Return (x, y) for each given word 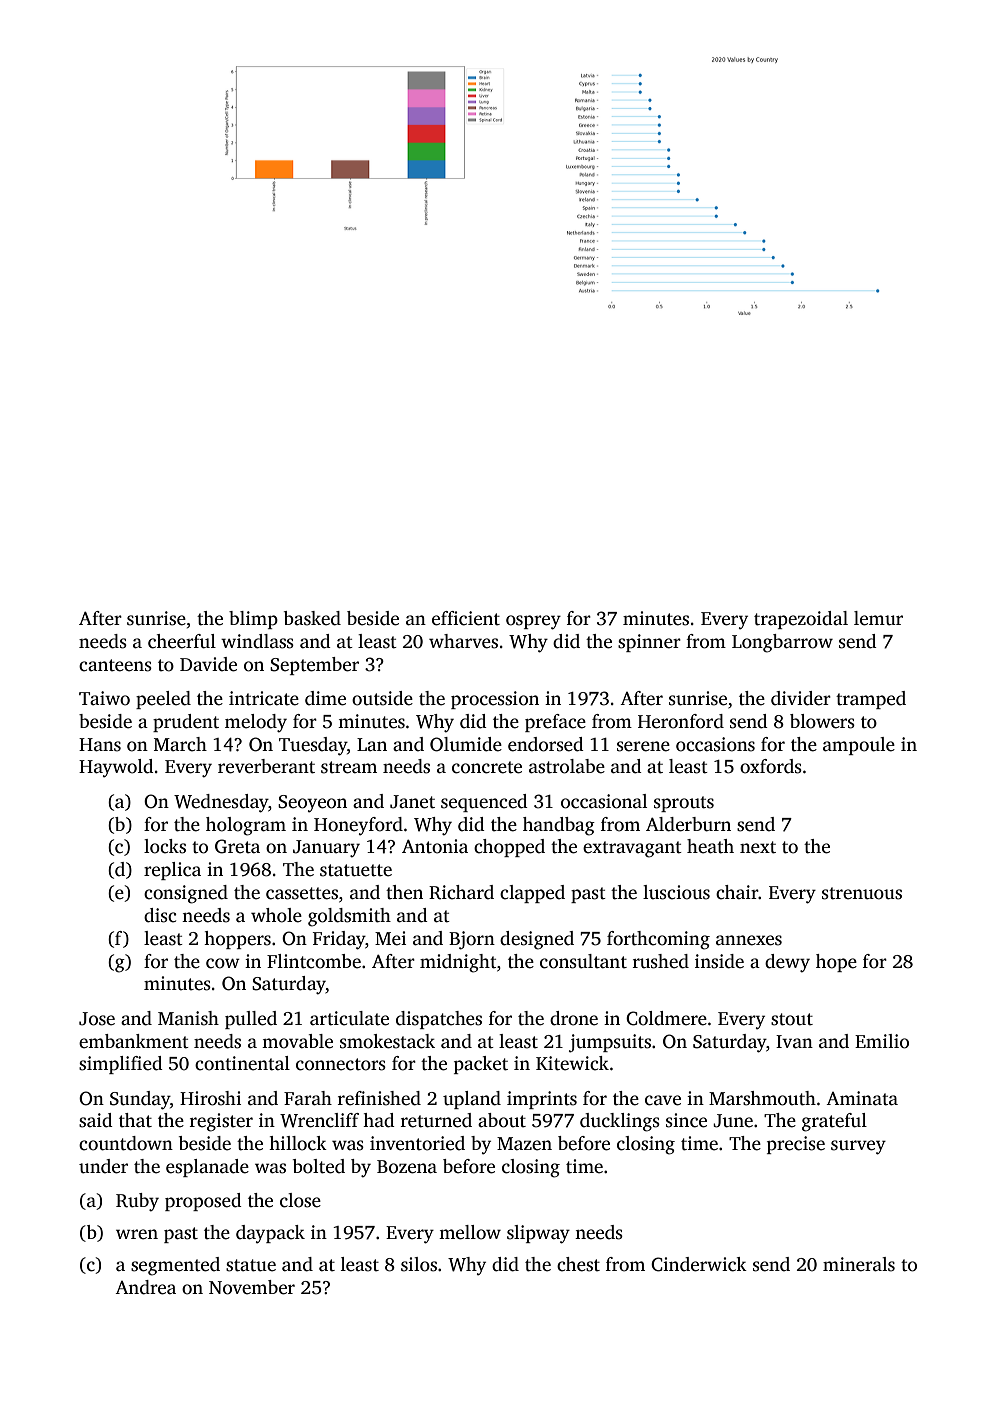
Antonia (435, 846)
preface (555, 723)
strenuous (862, 893)
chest (578, 1264)
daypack (270, 1234)
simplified (121, 1065)
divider (801, 698)
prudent (186, 723)
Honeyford (358, 826)
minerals (859, 1264)
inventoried (417, 1143)
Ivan (794, 1042)
